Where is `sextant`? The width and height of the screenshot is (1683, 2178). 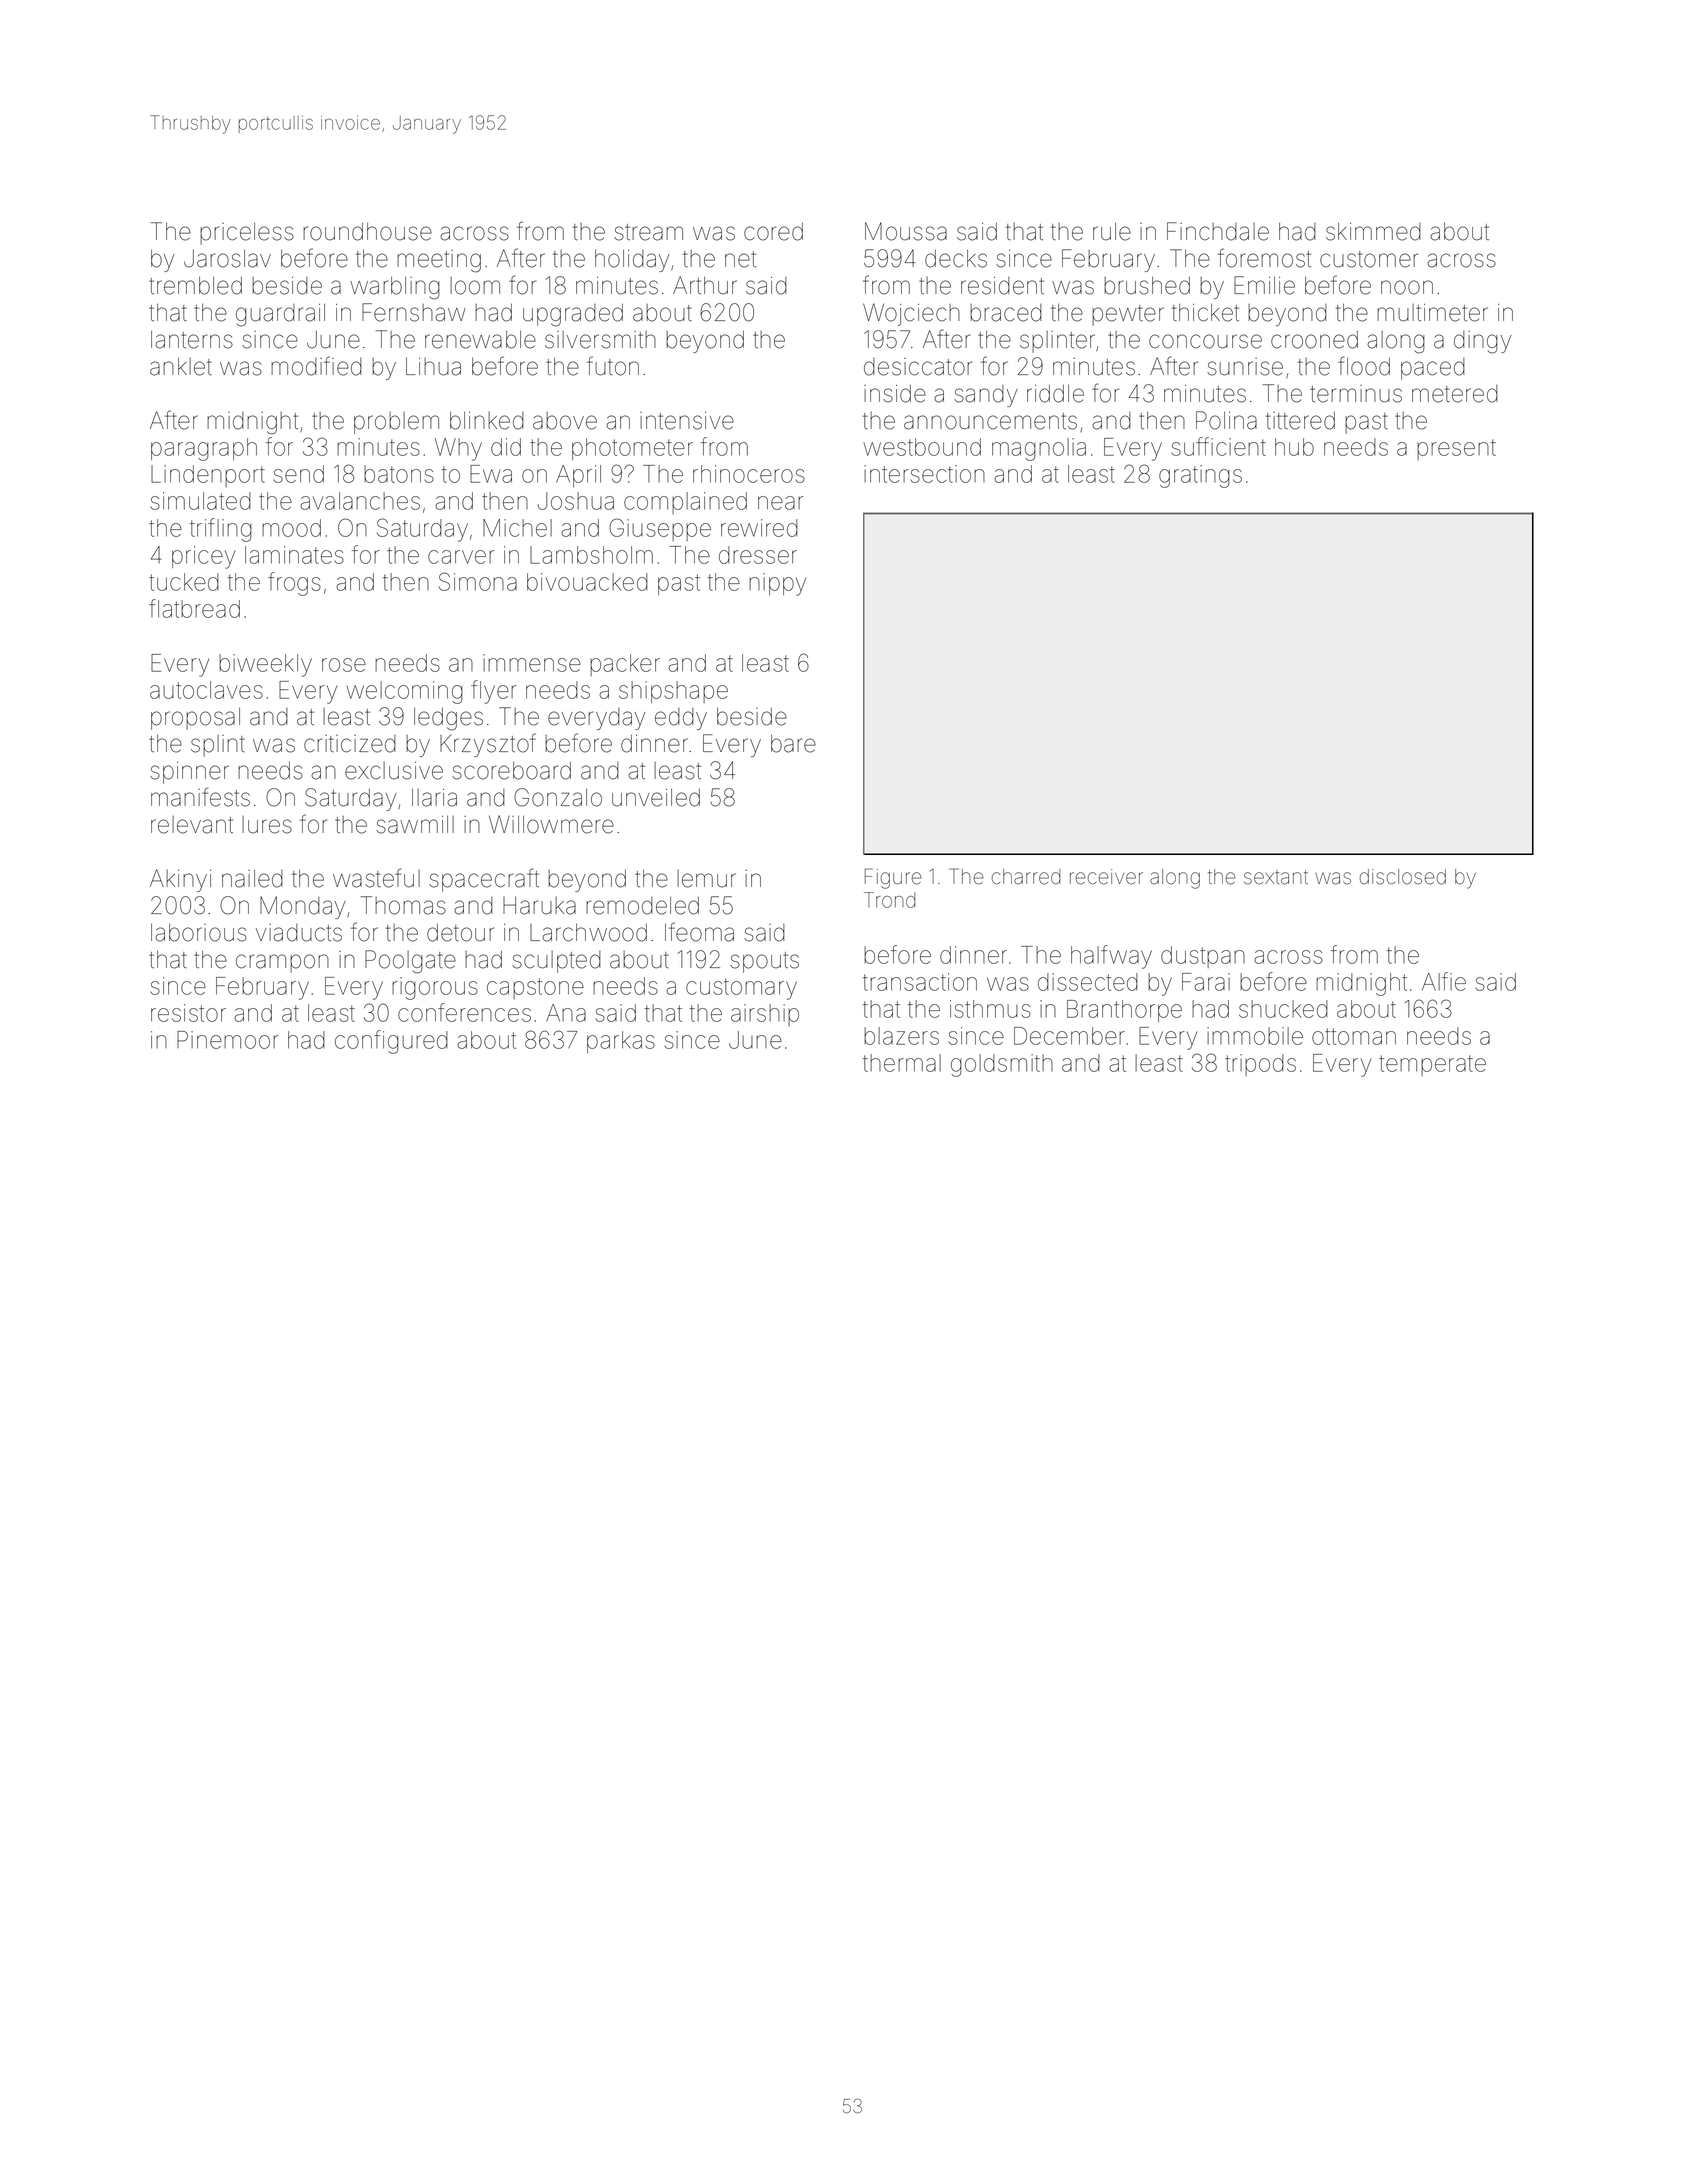
sextant is located at coordinates (1276, 877).
